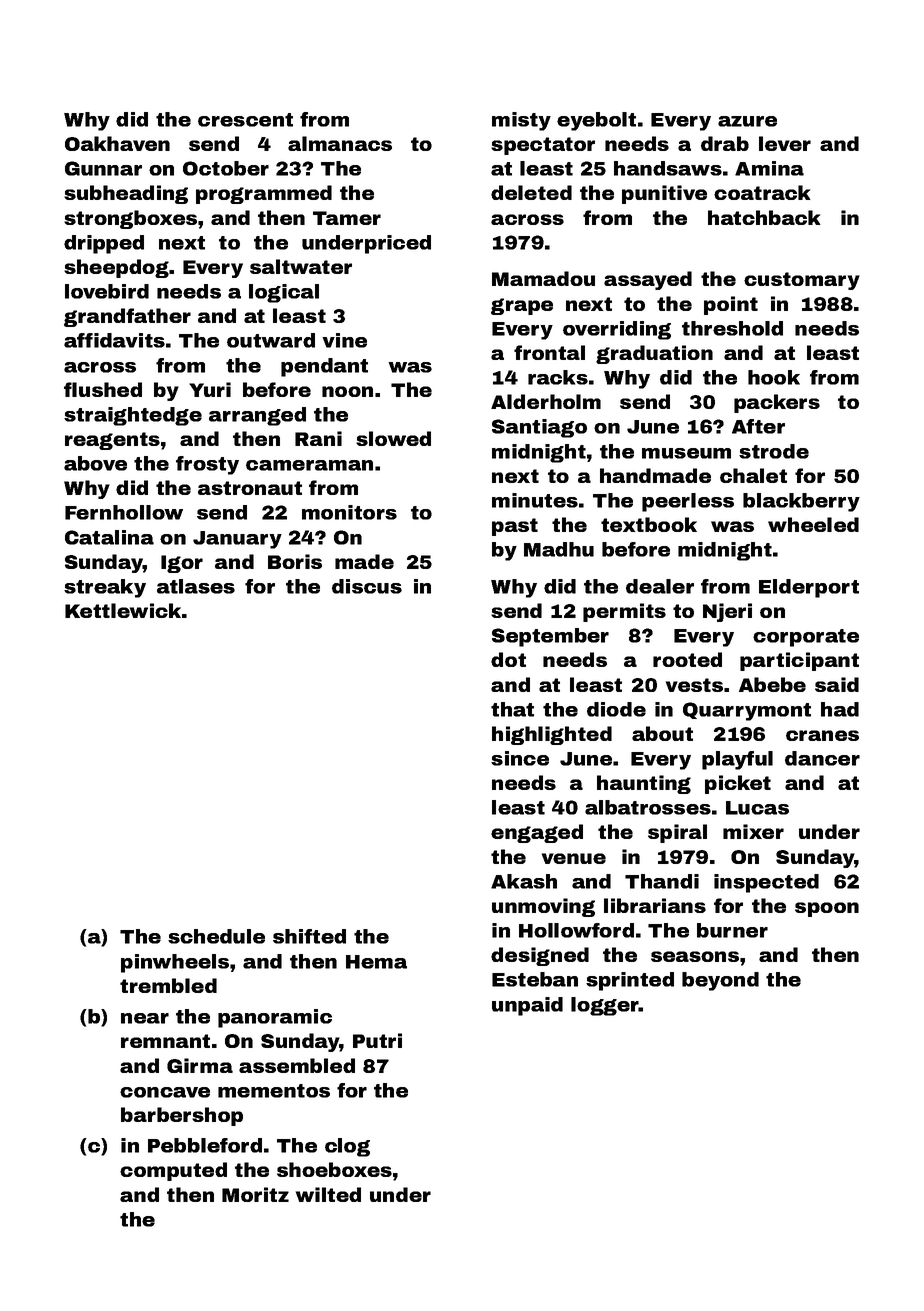 This screenshot has height=1311, width=924. What do you see at coordinates (255, 1194) in the screenshot?
I see `Moritz` at bounding box center [255, 1194].
